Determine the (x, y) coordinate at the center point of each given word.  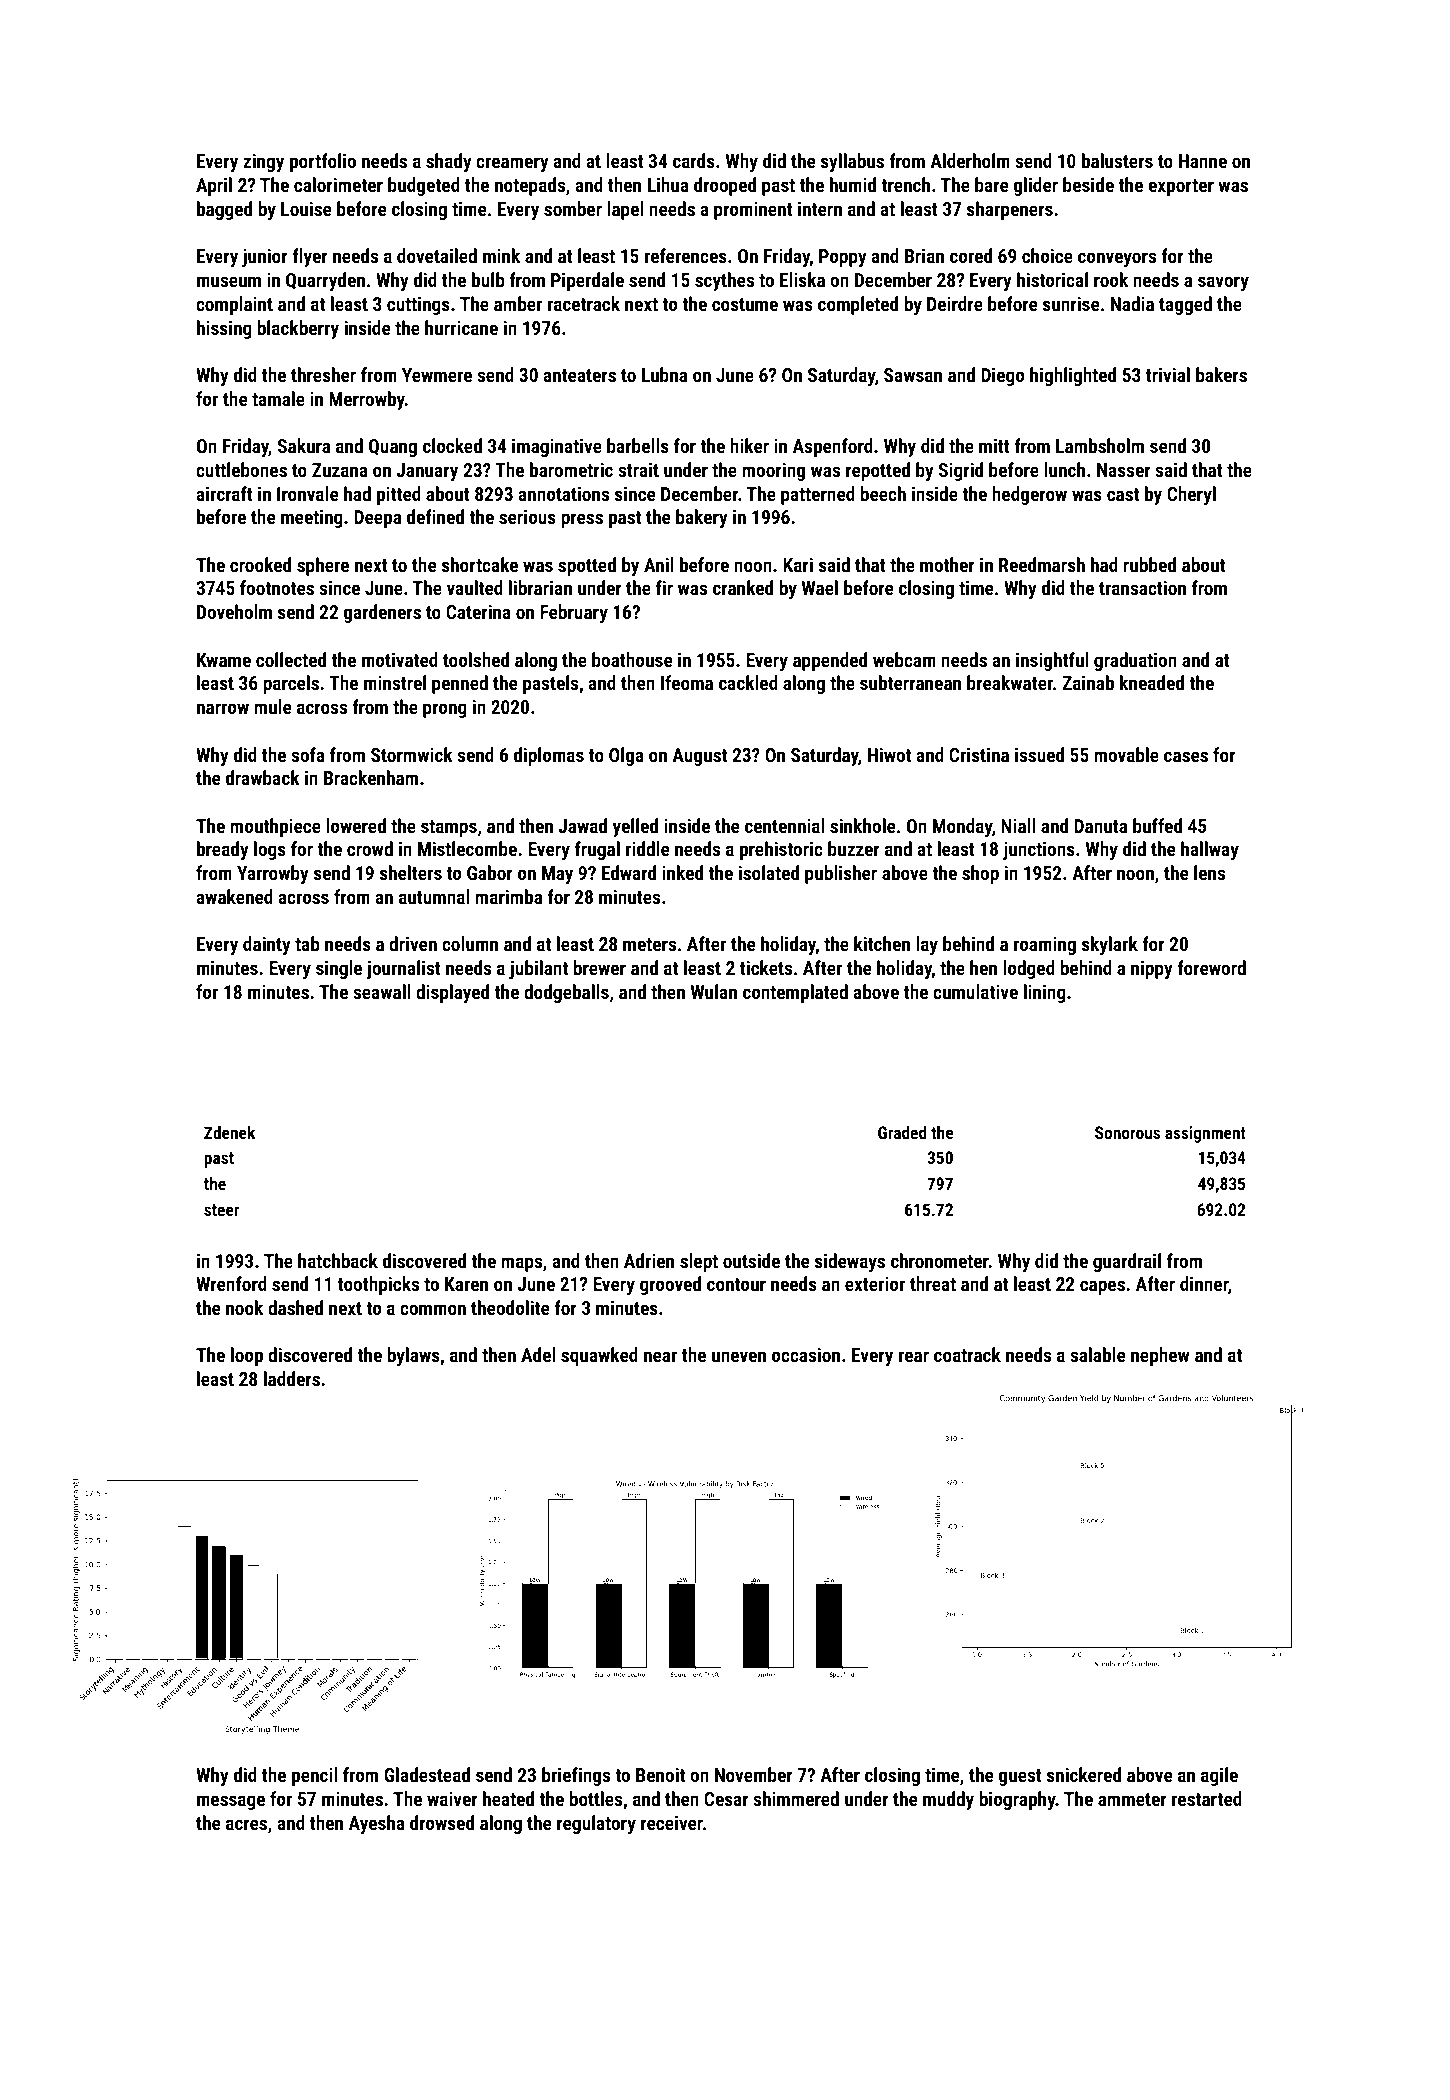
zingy (263, 162)
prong (445, 710)
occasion (806, 1354)
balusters (1117, 160)
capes (1102, 1287)
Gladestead (427, 1774)
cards (694, 160)
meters (649, 944)
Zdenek (229, 1132)
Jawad (582, 825)
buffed (1157, 825)
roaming (1045, 945)
